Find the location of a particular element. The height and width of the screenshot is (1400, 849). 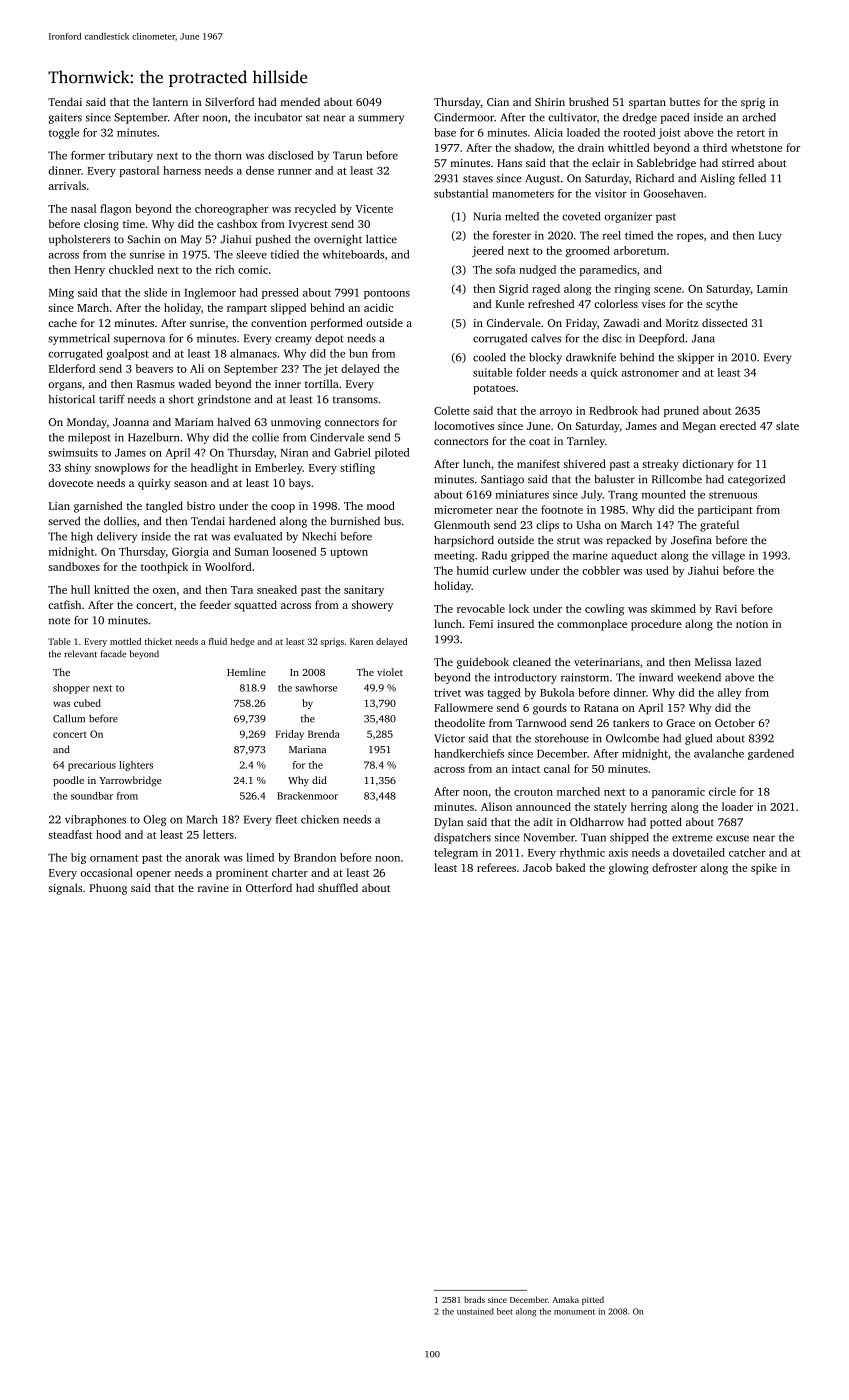

Callum is located at coordinates (69, 718).
